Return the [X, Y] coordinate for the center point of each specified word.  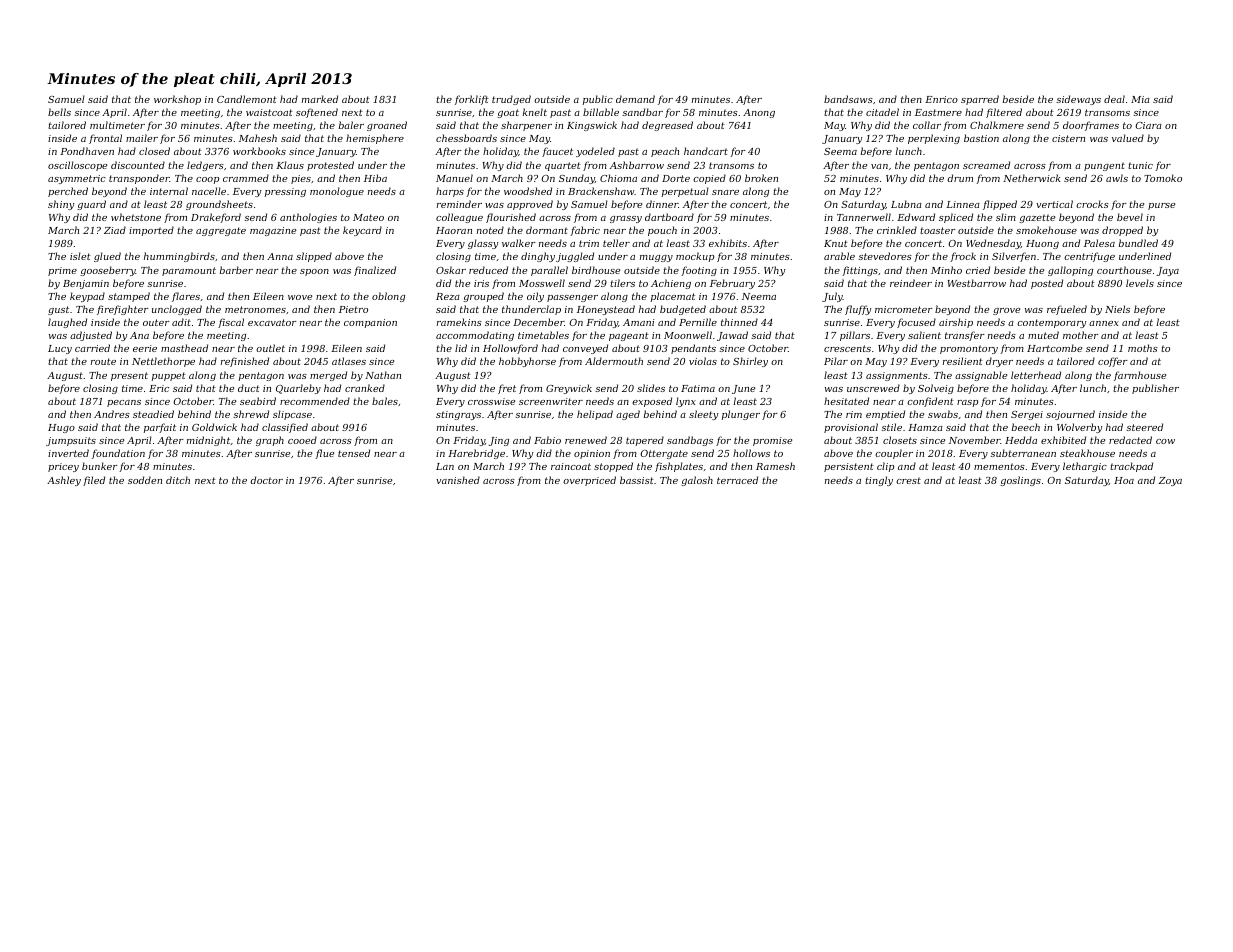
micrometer [904, 309]
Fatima [698, 388]
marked [320, 99]
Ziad [115, 230]
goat [508, 113]
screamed [986, 165]
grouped [483, 297]
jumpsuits [71, 441]
